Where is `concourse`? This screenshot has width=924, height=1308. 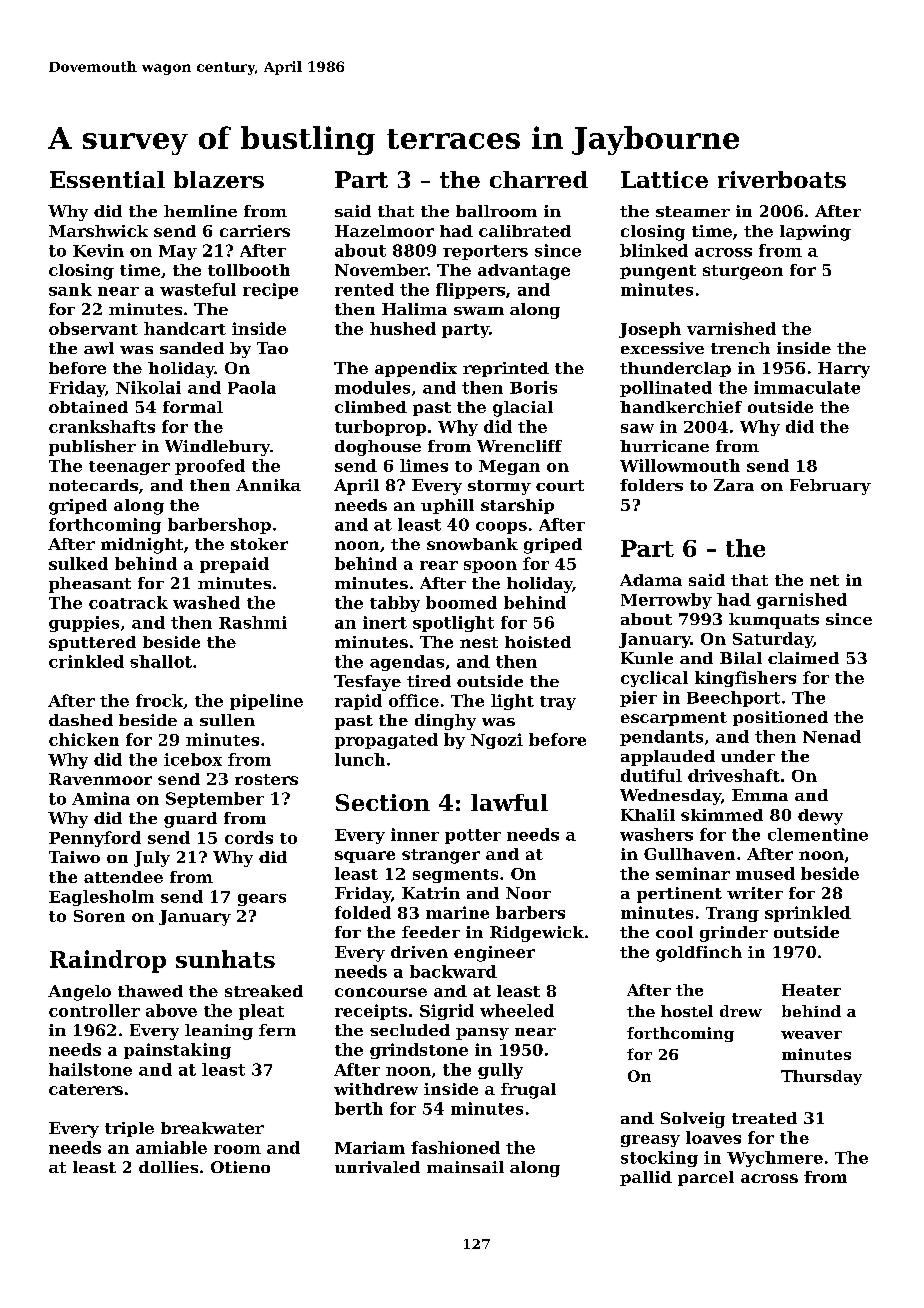
concourse is located at coordinates (381, 992).
